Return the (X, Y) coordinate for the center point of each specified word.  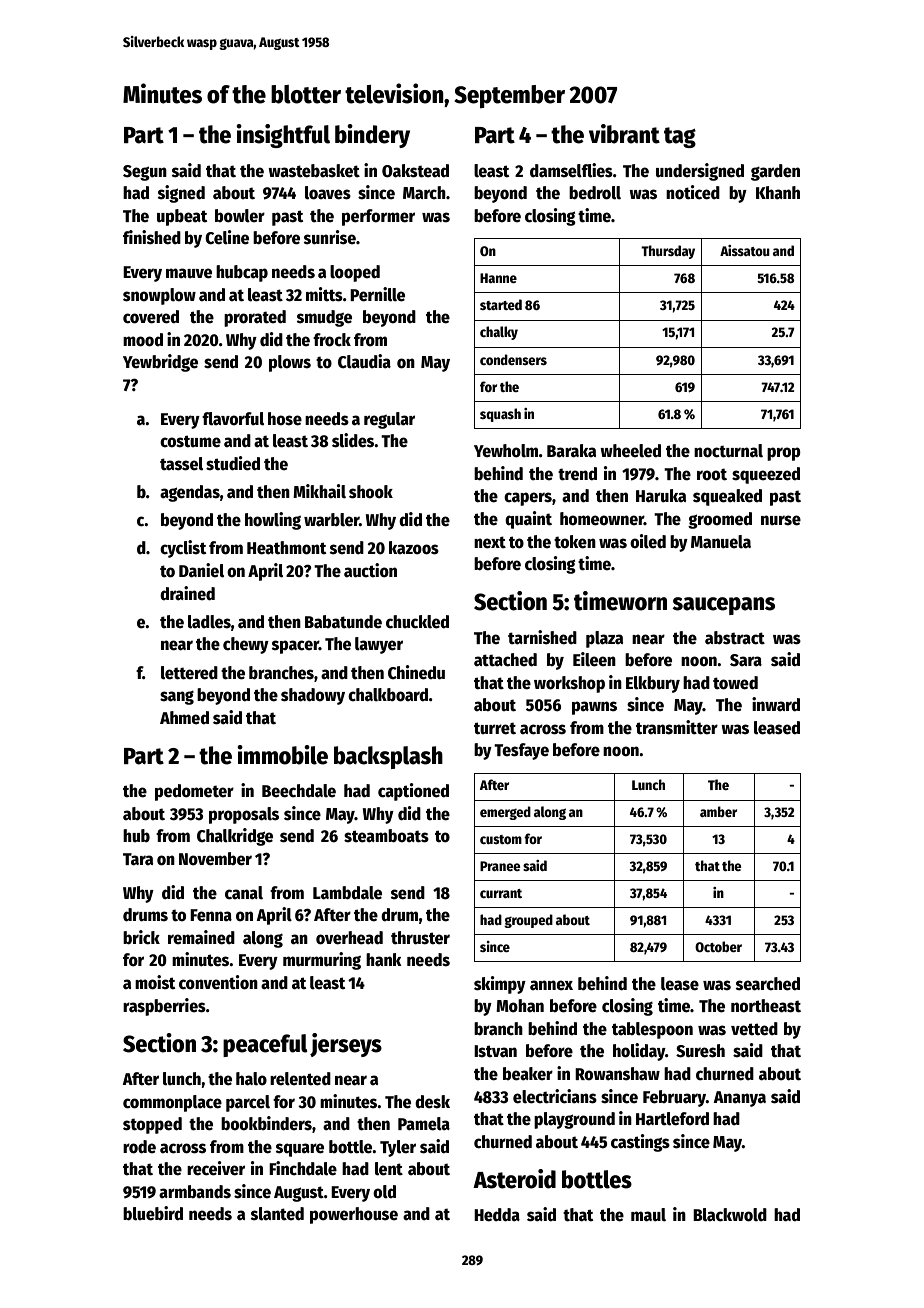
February (674, 1098)
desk (432, 1102)
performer (378, 217)
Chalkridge (235, 837)
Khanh (778, 193)
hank (384, 959)
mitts (324, 294)
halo (251, 1079)
